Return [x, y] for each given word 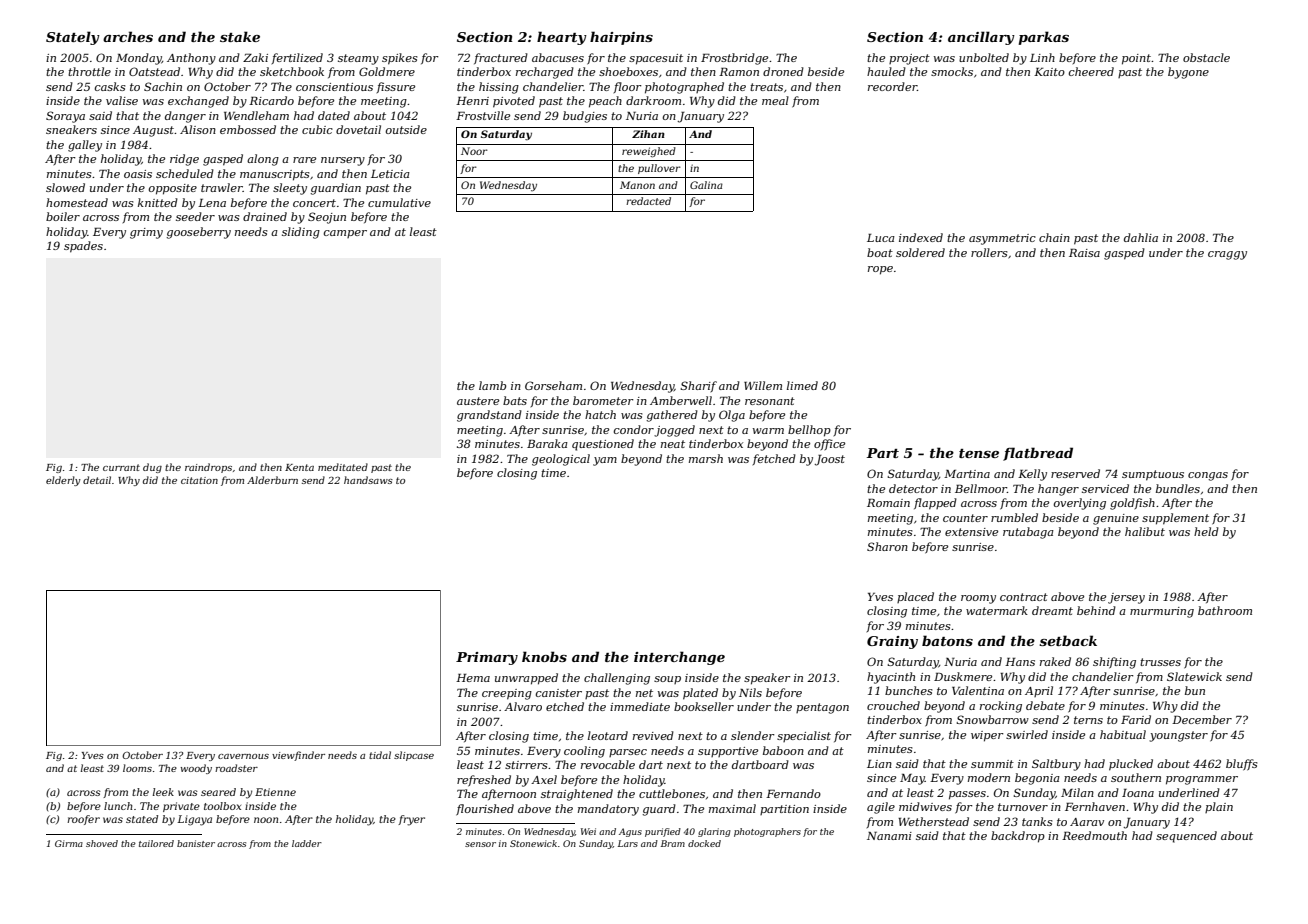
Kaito [1049, 72]
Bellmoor [981, 488]
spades [83, 247]
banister [196, 843]
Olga [732, 416]
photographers [767, 832]
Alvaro [523, 706]
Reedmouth [1094, 835]
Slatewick [1194, 676]
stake [240, 36]
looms [137, 768]
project [909, 59]
